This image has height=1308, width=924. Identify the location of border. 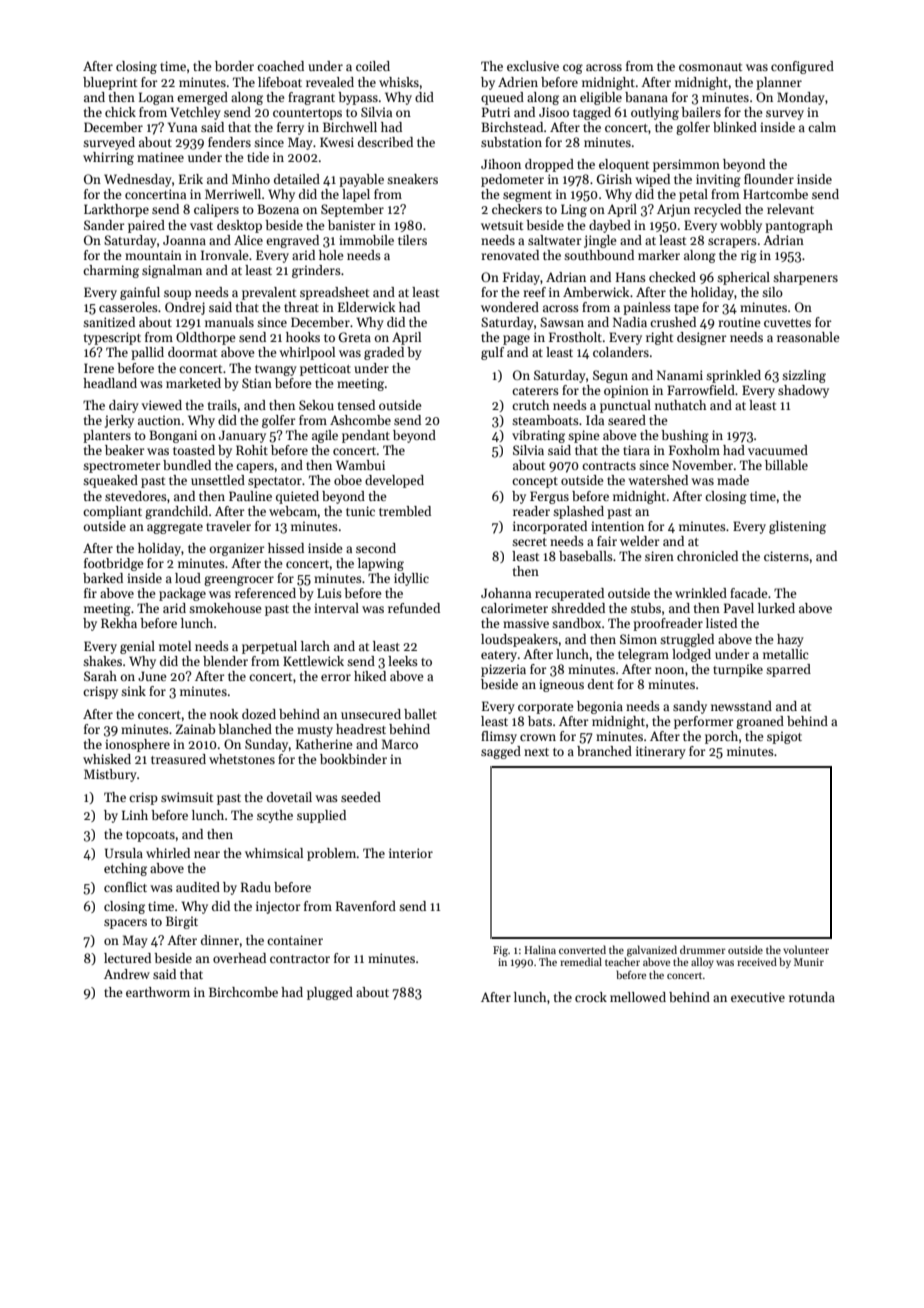
(234, 66).
